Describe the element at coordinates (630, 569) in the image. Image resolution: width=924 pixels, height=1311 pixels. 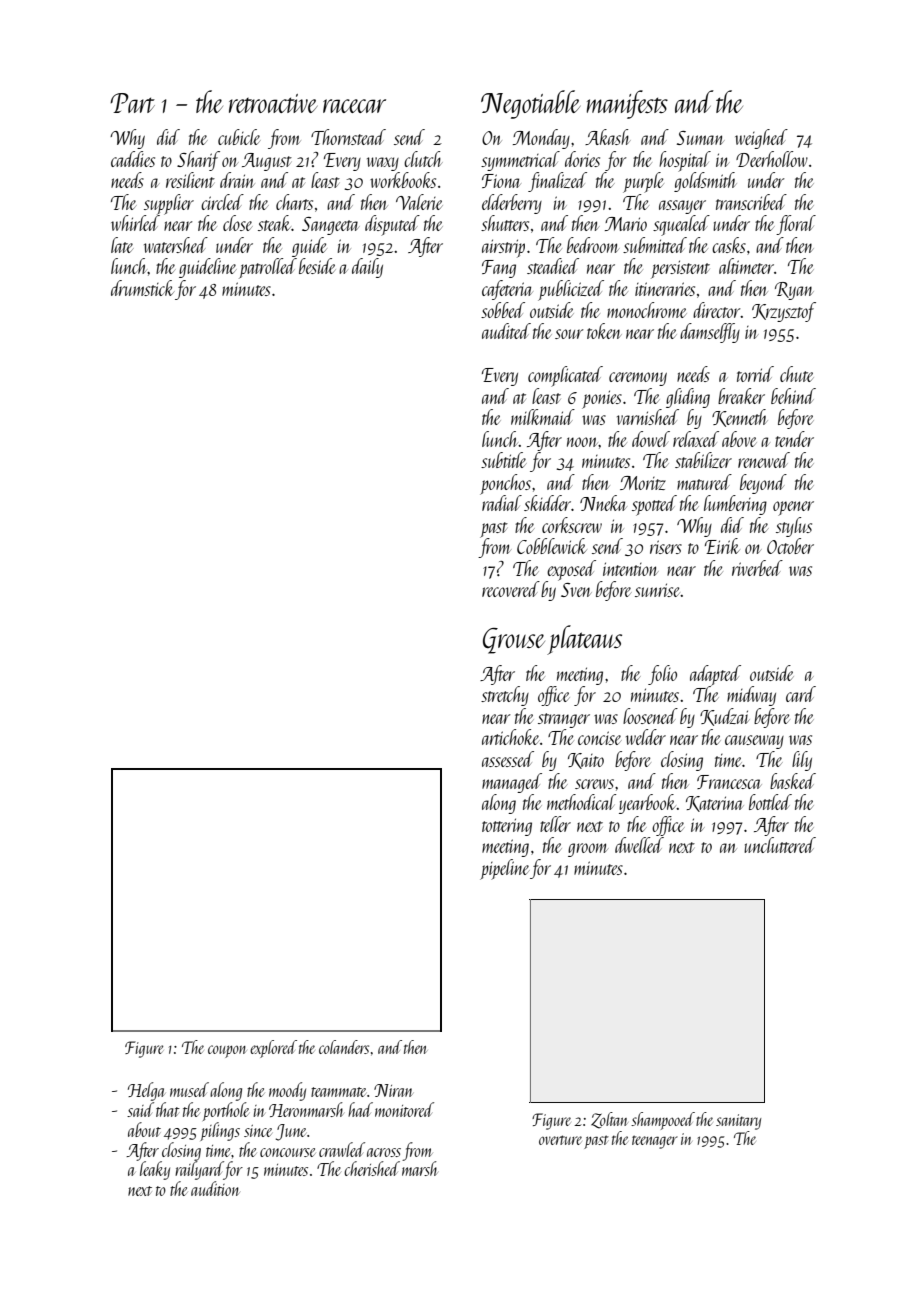
I see `intention` at that location.
